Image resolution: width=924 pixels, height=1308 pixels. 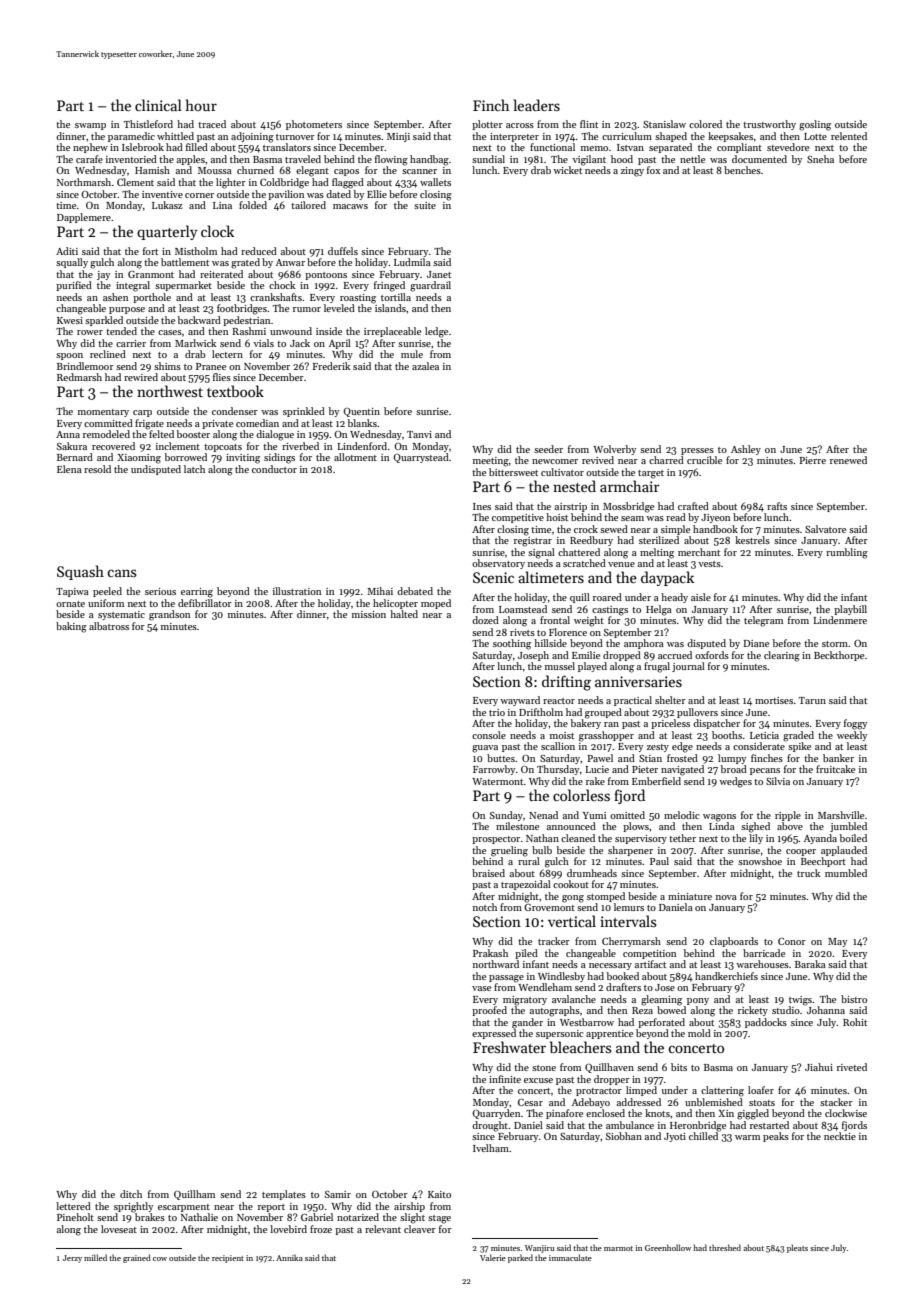 What do you see at coordinates (95, 1257) in the image?
I see `milled` at bounding box center [95, 1257].
